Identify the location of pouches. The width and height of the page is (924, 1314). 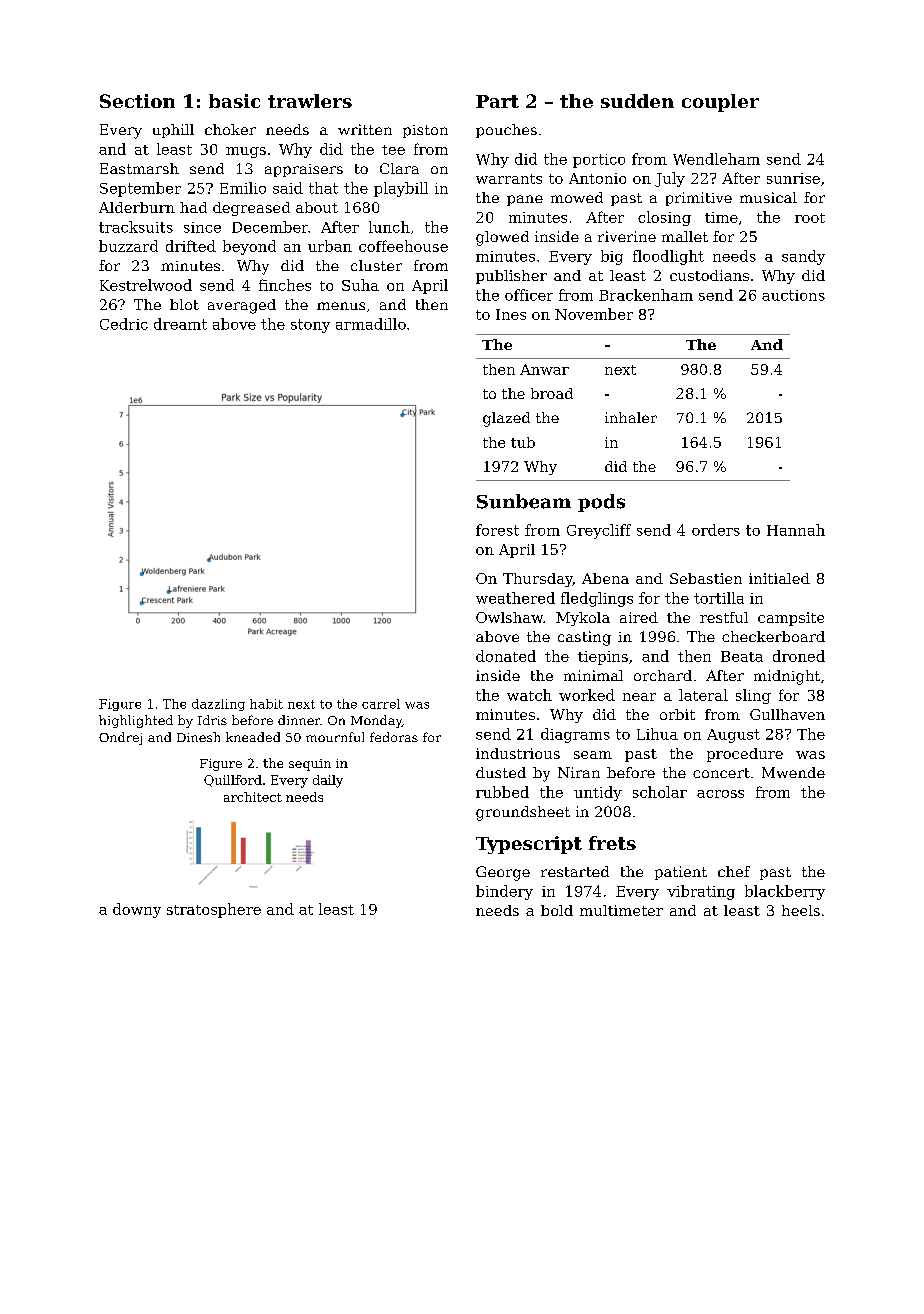
(506, 131).
